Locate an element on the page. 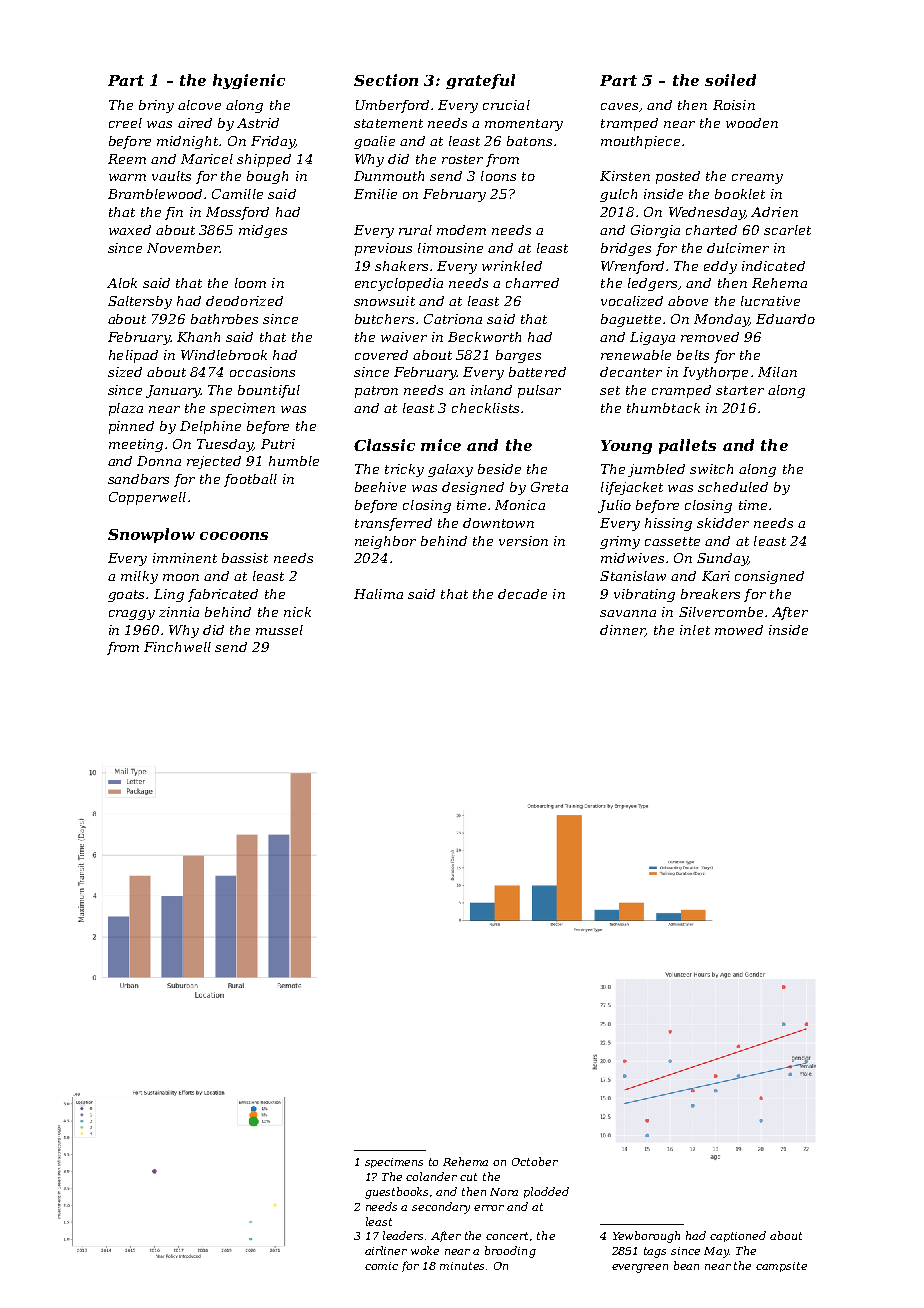 This document has width=924, height=1308. guestbooks is located at coordinates (396, 1193).
